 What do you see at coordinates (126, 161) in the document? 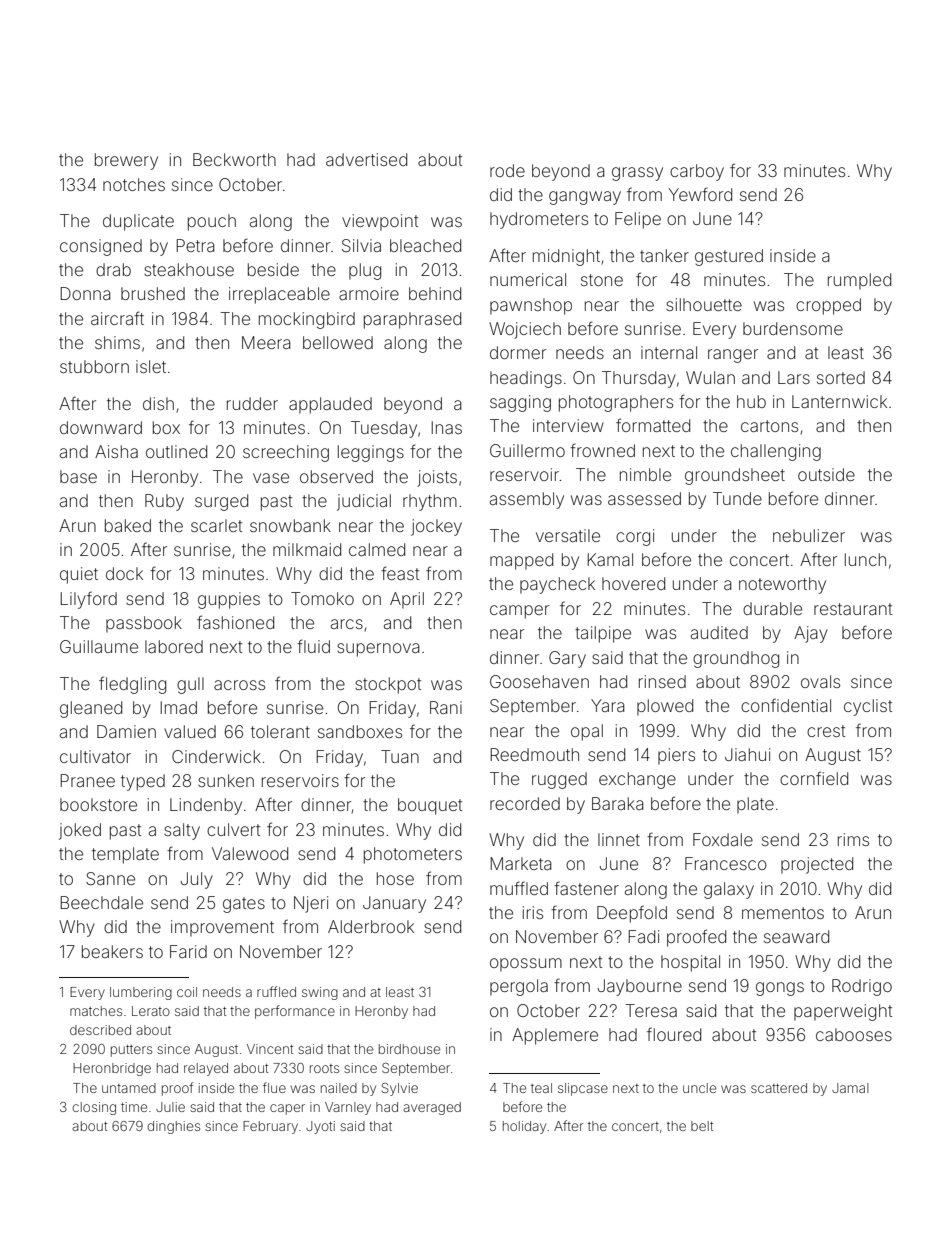
I see `brewery` at bounding box center [126, 161].
